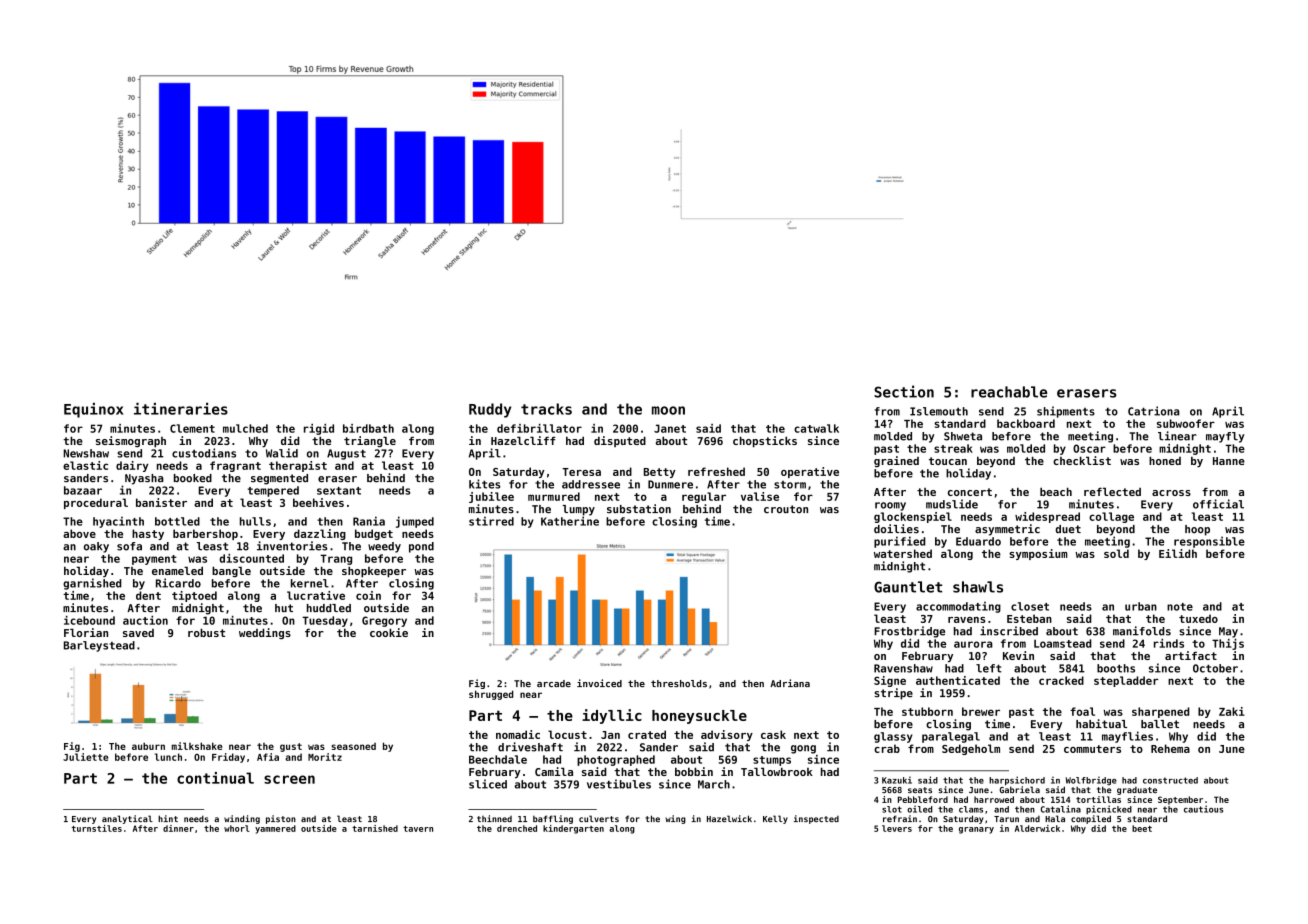 Image resolution: width=1308 pixels, height=924 pixels. What do you see at coordinates (904, 391) in the screenshot?
I see `Section` at bounding box center [904, 391].
